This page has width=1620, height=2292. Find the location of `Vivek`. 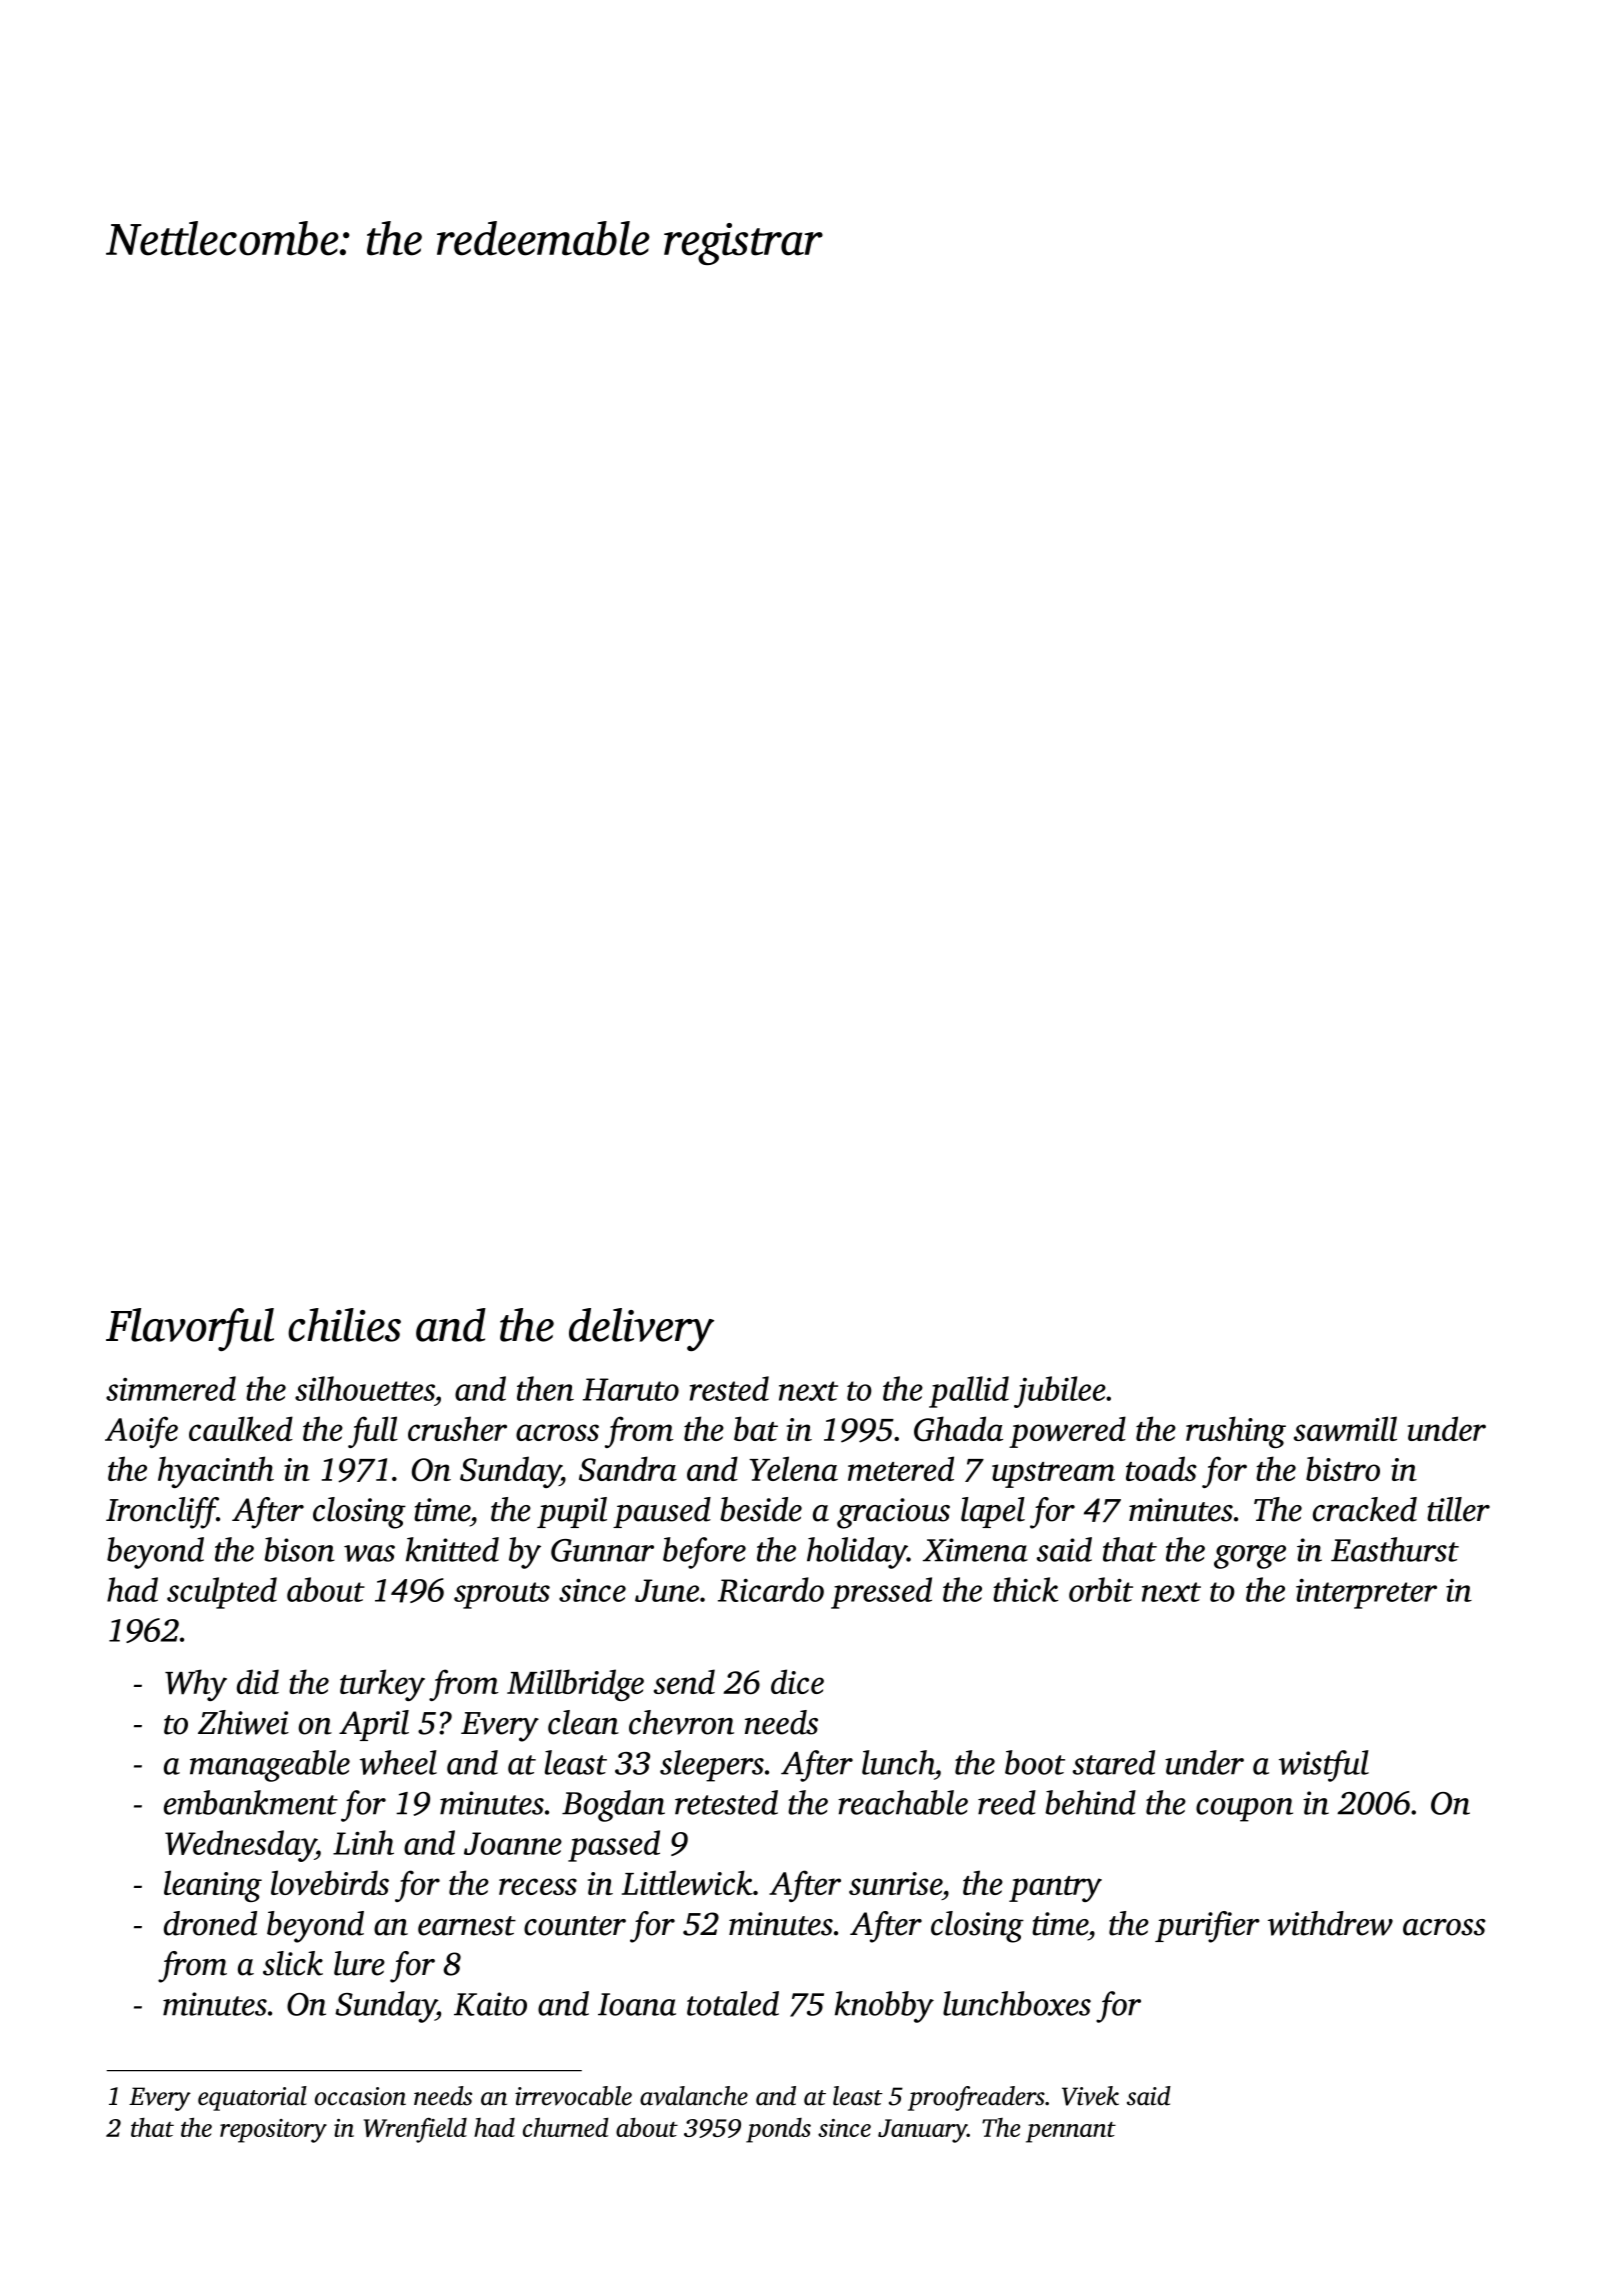

Vivek is located at coordinates (1090, 2096).
